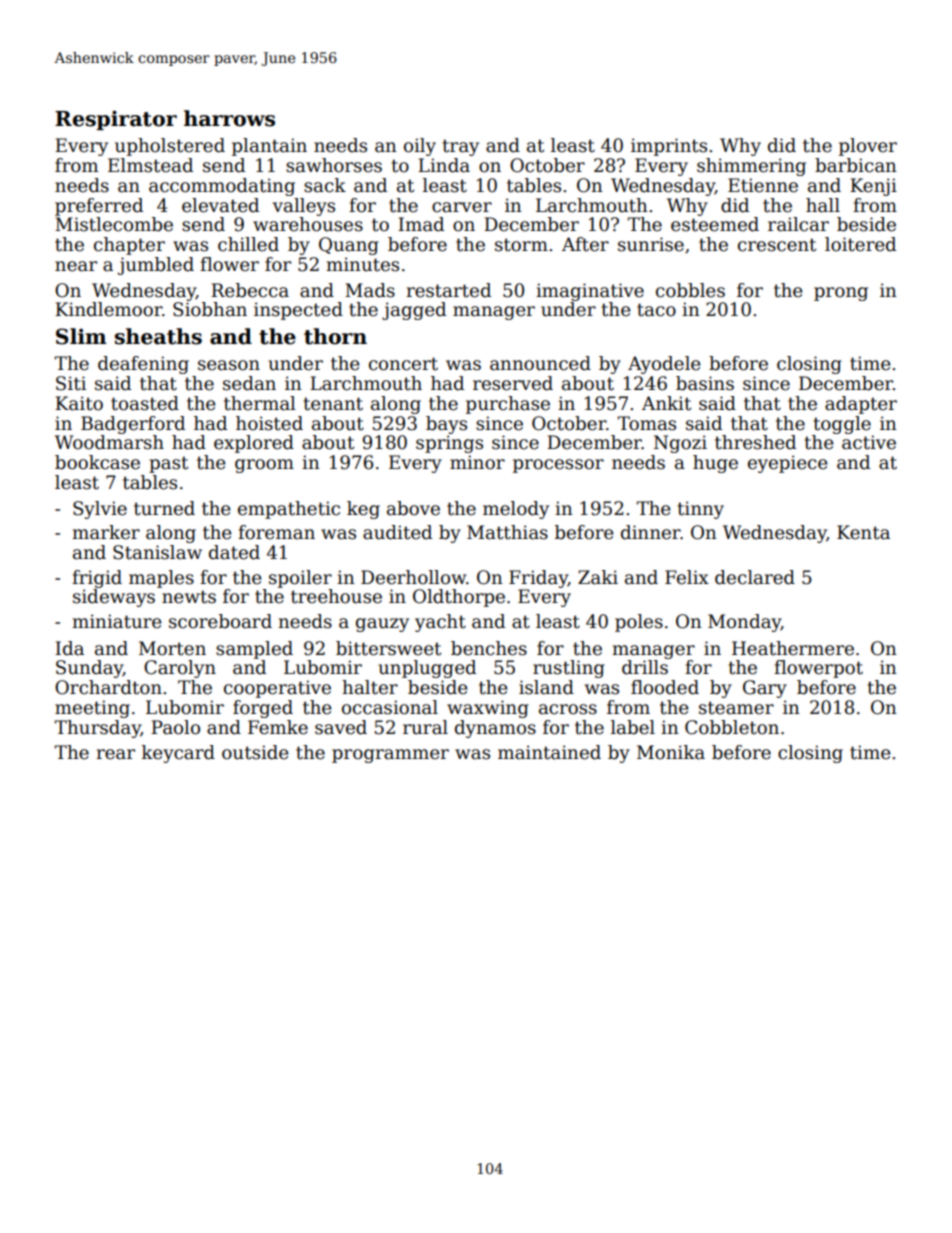 This page has height=1233, width=952. What do you see at coordinates (461, 147) in the page?
I see `tray` at bounding box center [461, 147].
